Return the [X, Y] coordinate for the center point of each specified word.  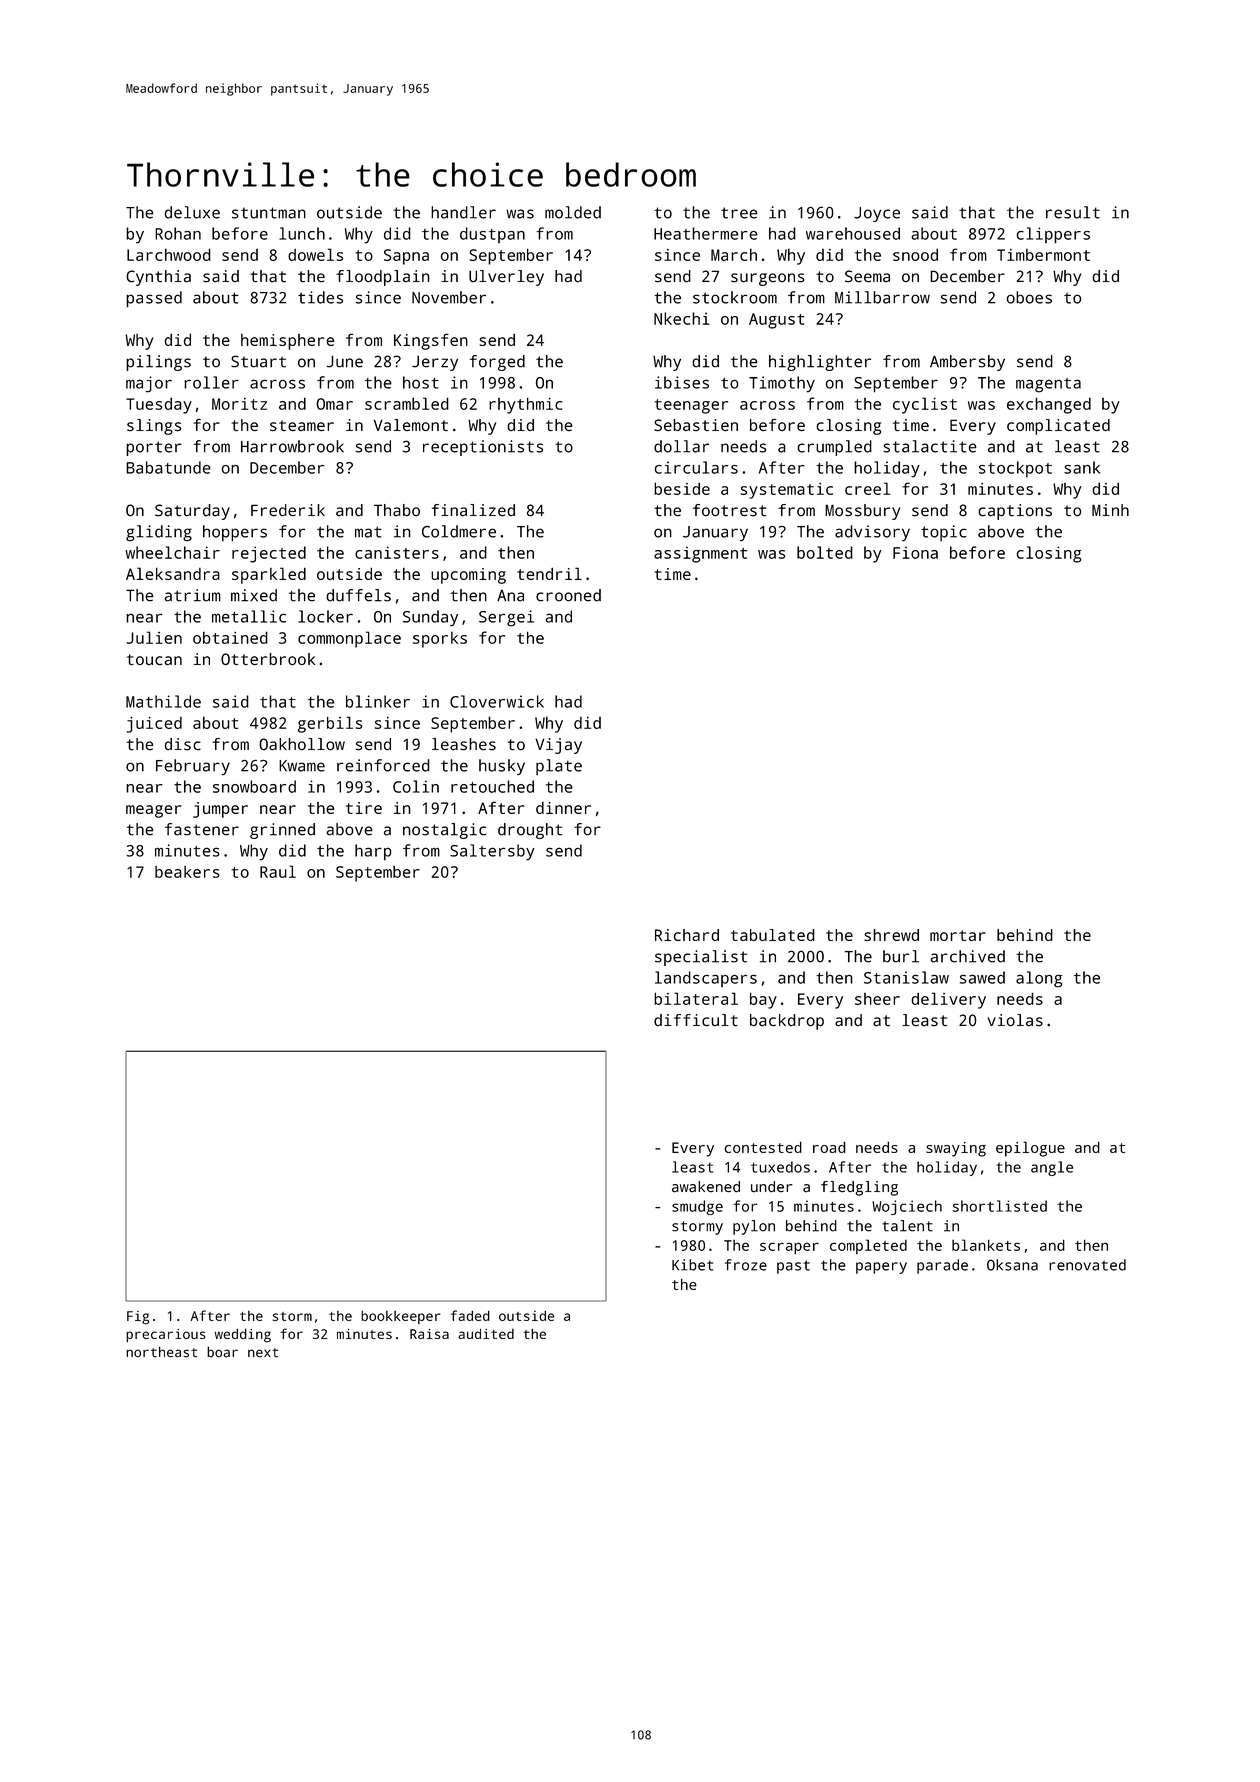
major [149, 384]
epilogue [1030, 1149]
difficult [696, 1020]
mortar [958, 935]
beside [682, 488]
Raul [278, 871]
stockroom [735, 297]
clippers [1053, 235]
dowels [315, 254]
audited [486, 1334]
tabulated [773, 935]
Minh [1110, 510]
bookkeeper [401, 1317]
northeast [161, 1352]
